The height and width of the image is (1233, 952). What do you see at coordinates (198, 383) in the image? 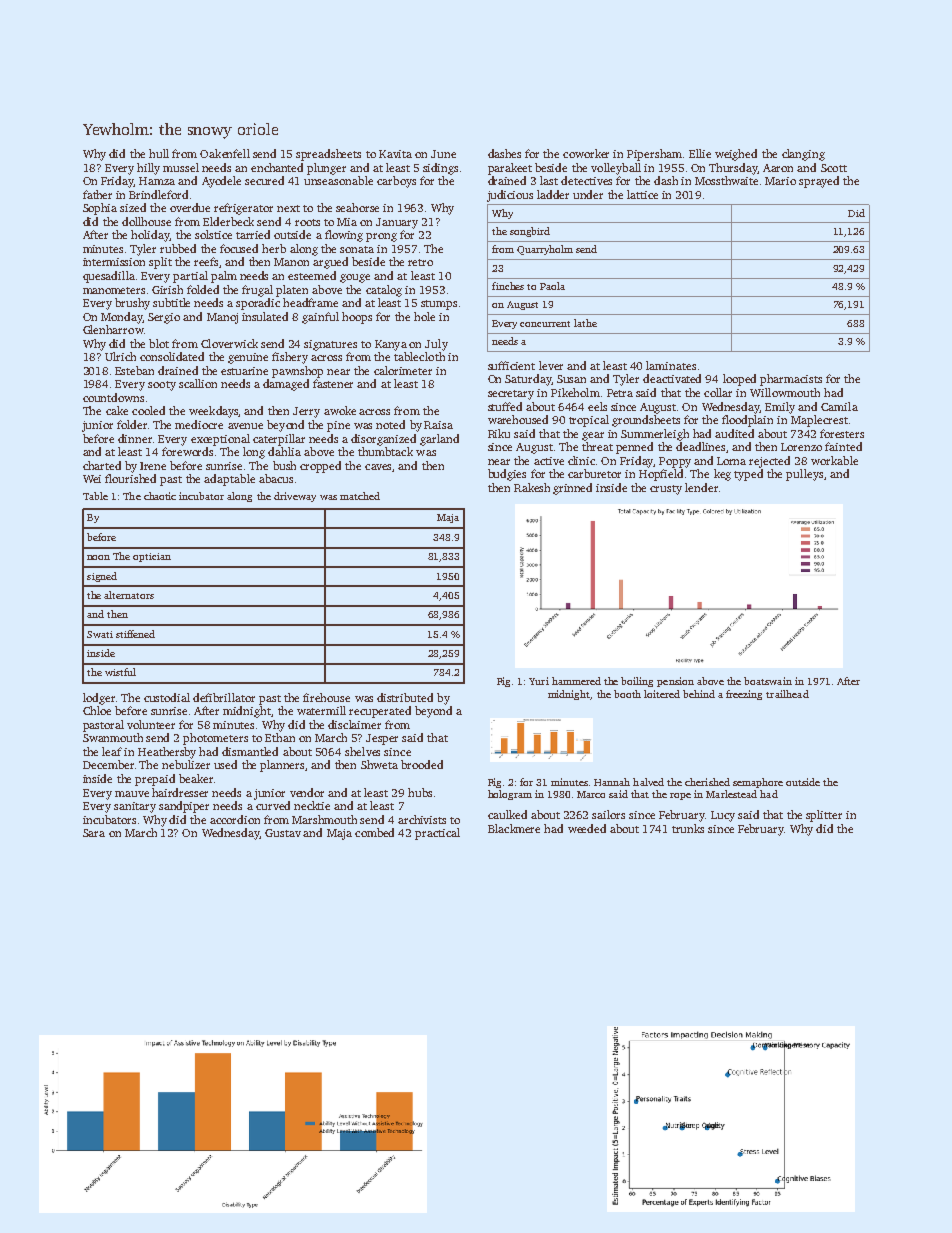
I see `scallion` at bounding box center [198, 383].
